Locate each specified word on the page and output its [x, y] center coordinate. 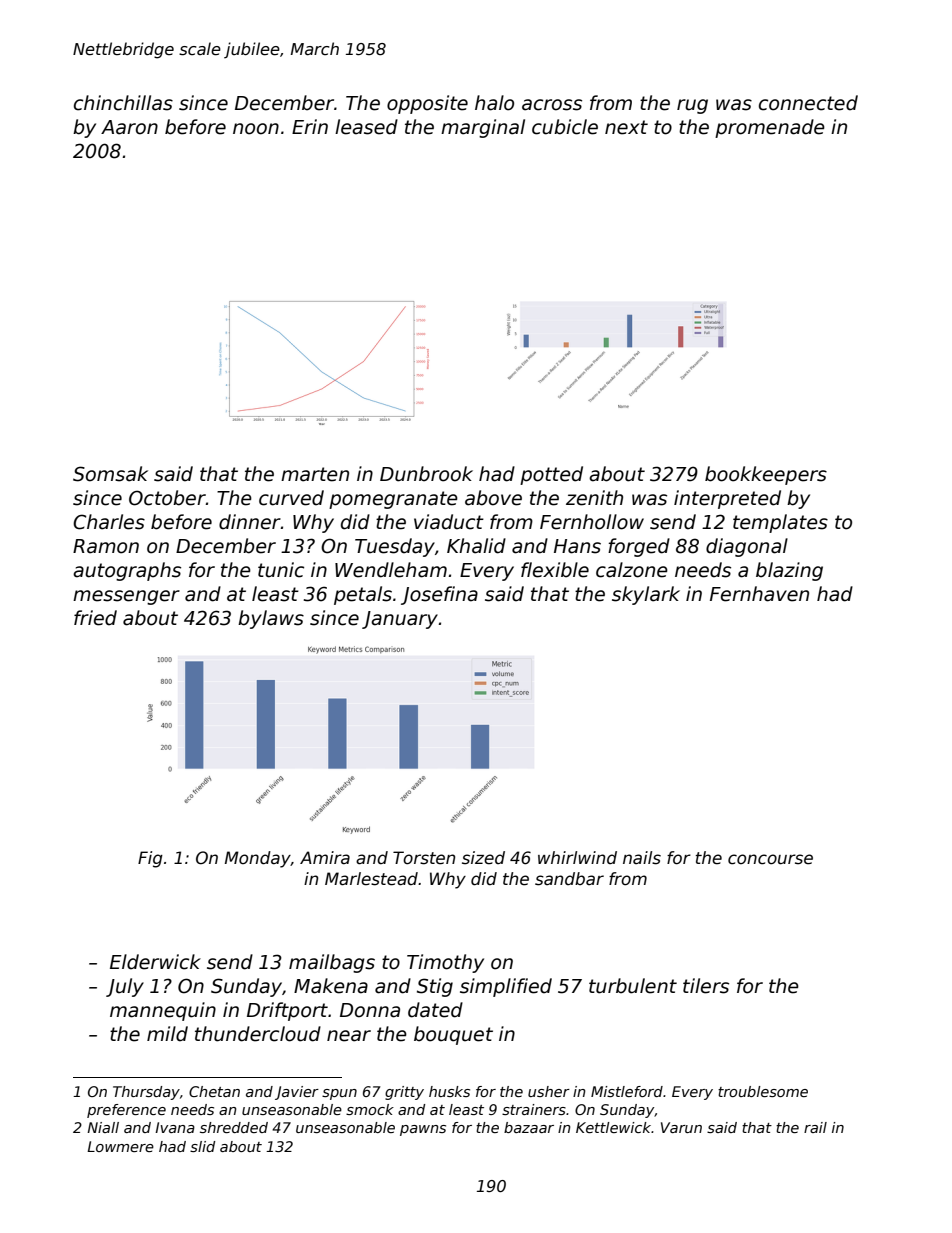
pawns [423, 1130]
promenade [770, 128]
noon [256, 129]
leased [366, 127]
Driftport [287, 1011]
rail [815, 1127]
